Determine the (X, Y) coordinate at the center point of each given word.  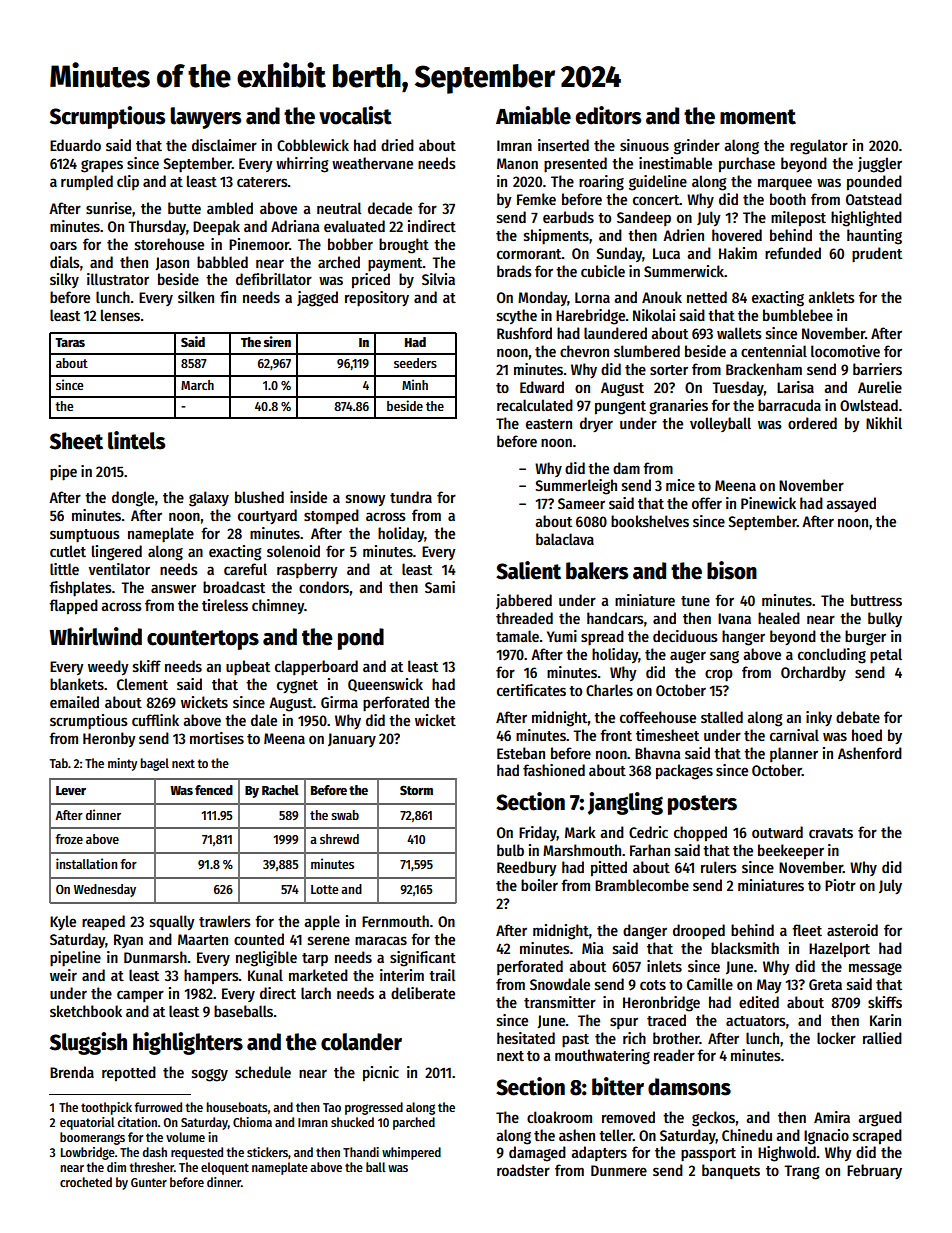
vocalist (355, 115)
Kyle (63, 922)
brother (676, 1038)
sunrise (109, 208)
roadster (523, 1170)
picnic (381, 1074)
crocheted (86, 1182)
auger (688, 657)
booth (788, 199)
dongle (133, 499)
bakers (597, 571)
